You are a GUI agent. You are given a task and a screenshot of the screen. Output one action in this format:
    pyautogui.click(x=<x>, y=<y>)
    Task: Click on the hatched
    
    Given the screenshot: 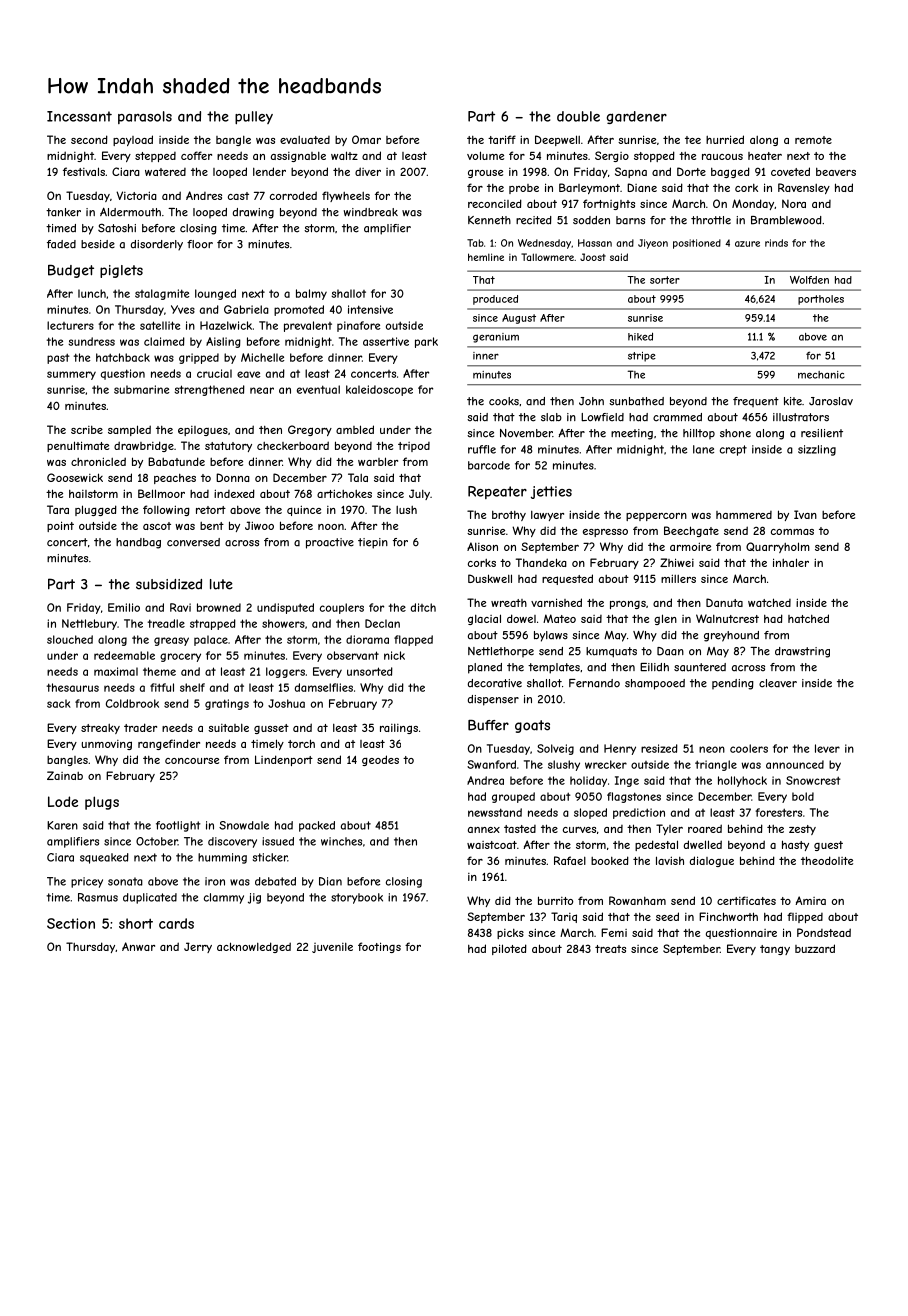 What is the action you would take?
    pyautogui.click(x=808, y=618)
